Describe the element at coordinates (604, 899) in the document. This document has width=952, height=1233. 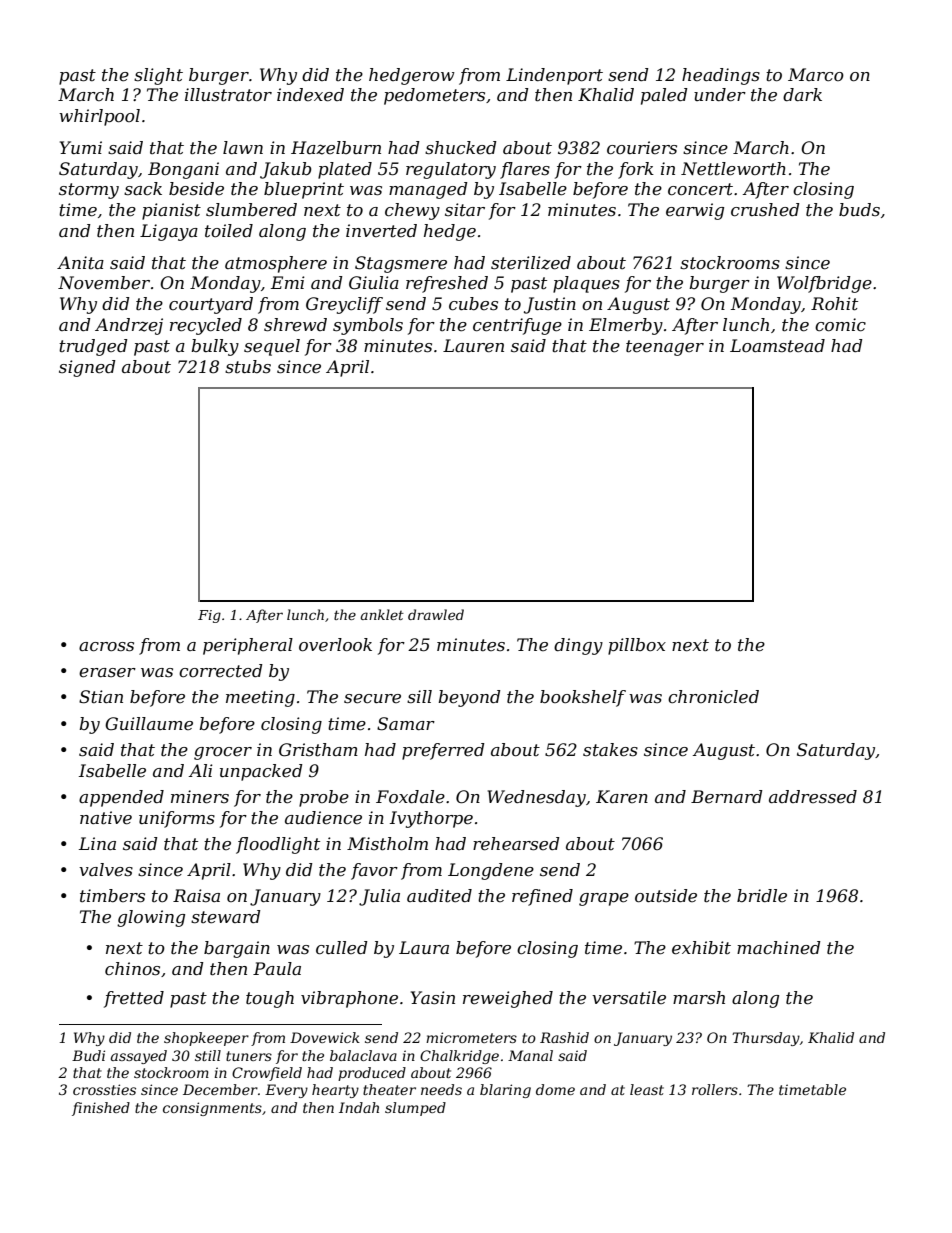
I see `grape` at that location.
